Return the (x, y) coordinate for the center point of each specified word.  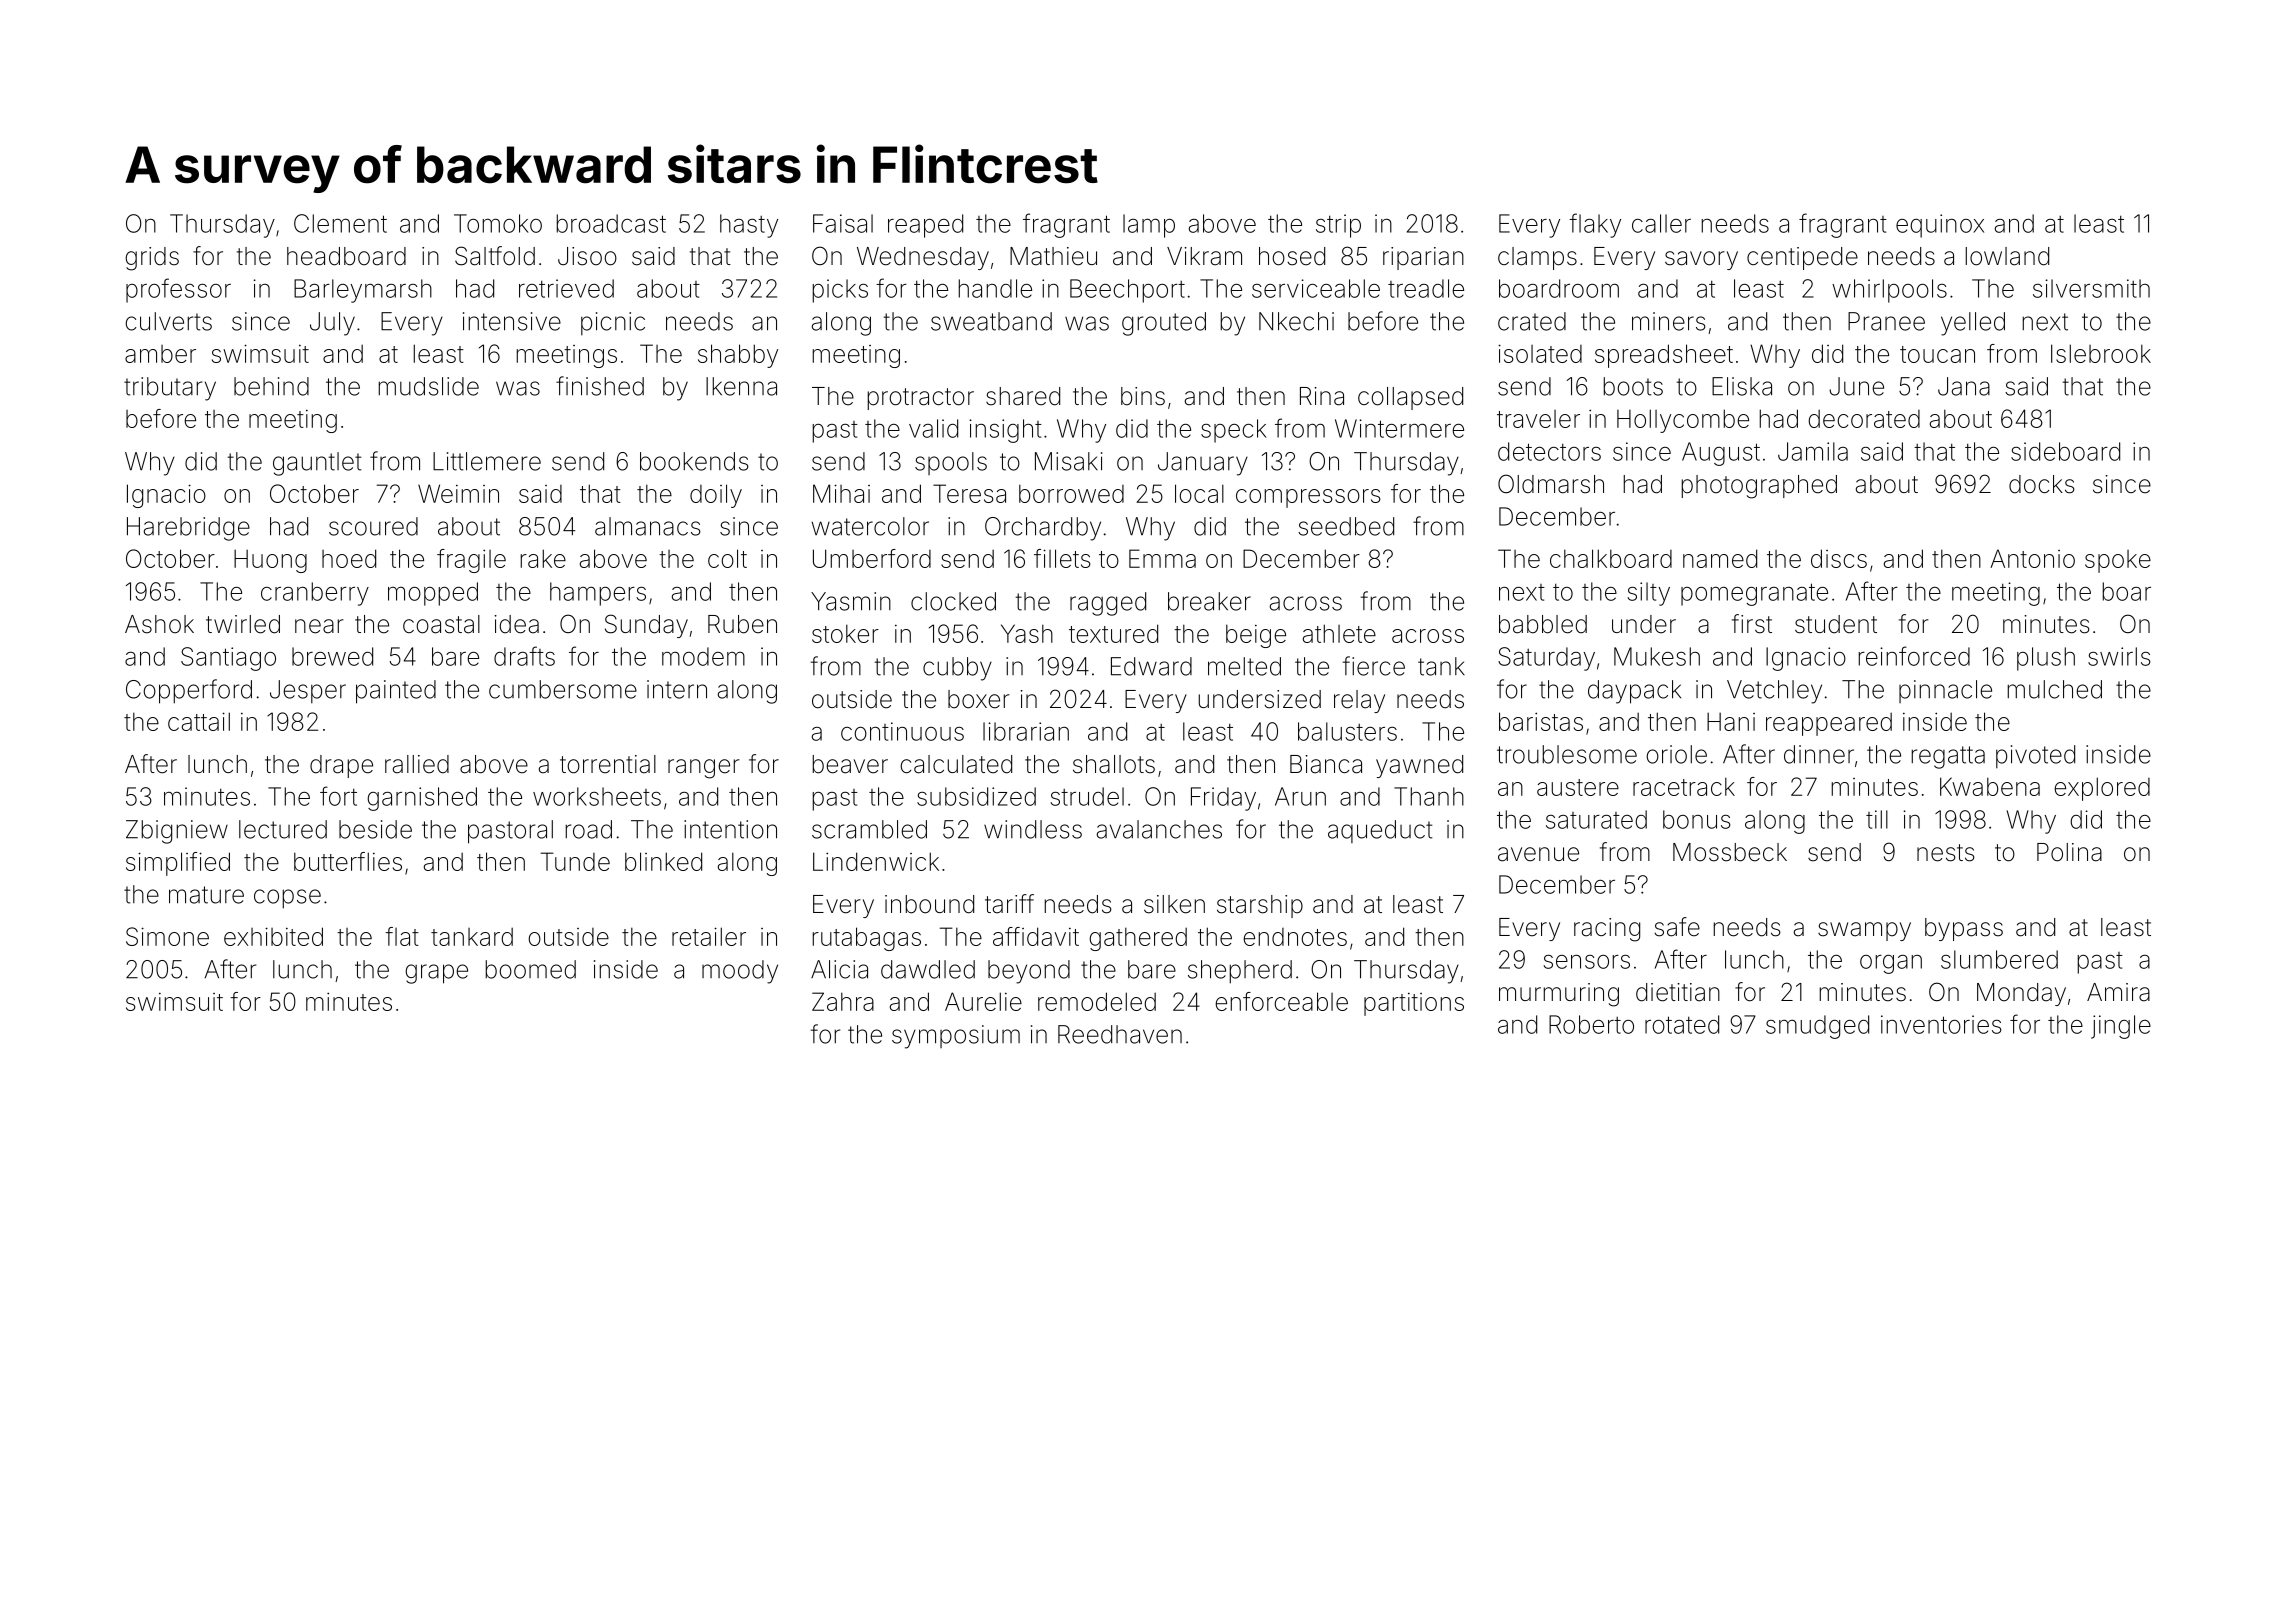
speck (1233, 431)
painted (396, 692)
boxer (979, 699)
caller (1661, 223)
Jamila (1813, 451)
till (1877, 819)
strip (1338, 226)
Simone (167, 936)
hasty (749, 226)
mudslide (428, 386)
